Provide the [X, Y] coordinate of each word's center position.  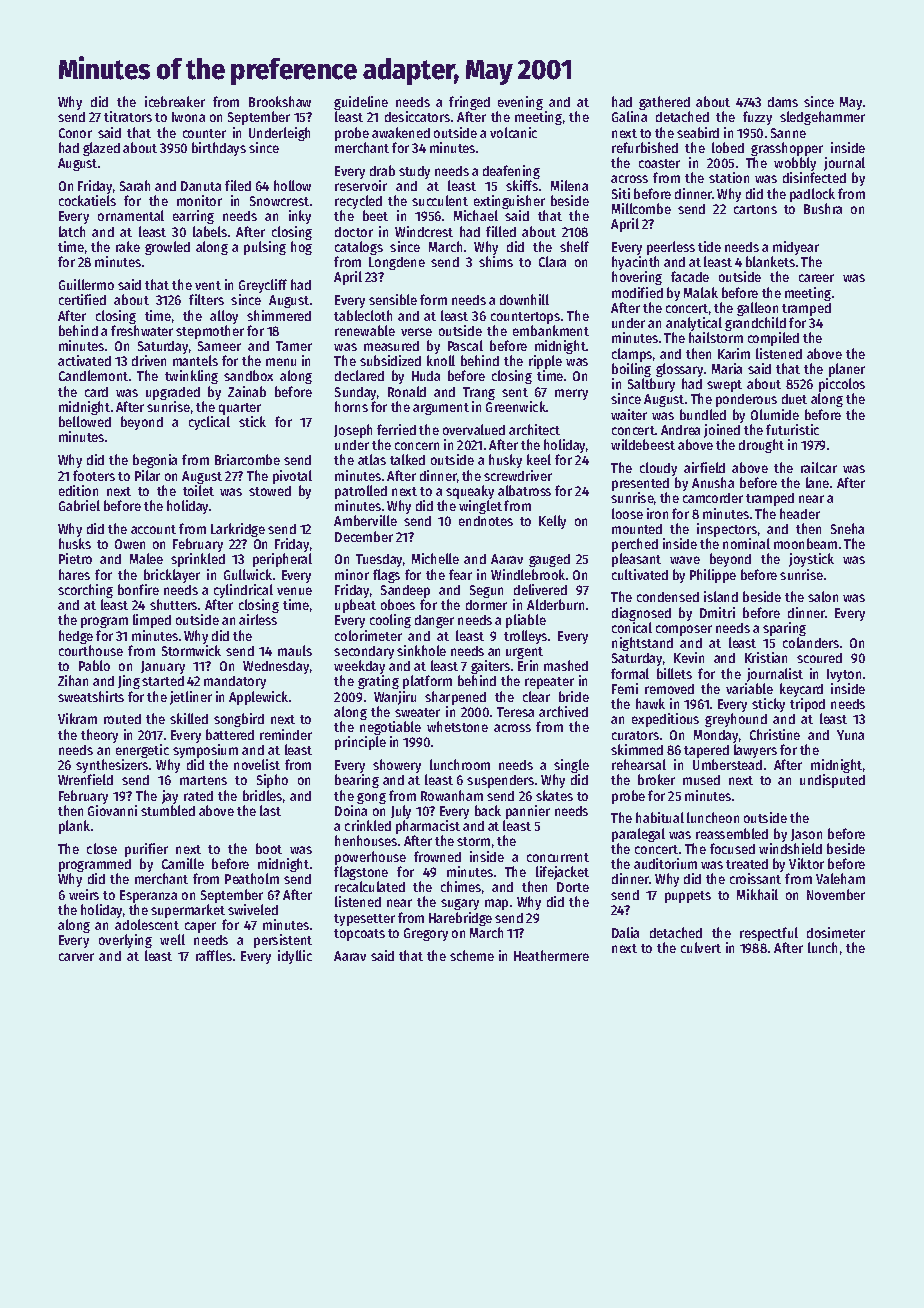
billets [674, 673]
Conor [75, 133]
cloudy [658, 469]
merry [571, 394]
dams [783, 102]
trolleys [525, 637]
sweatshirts [91, 696]
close [102, 848]
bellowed [85, 421]
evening [520, 103]
